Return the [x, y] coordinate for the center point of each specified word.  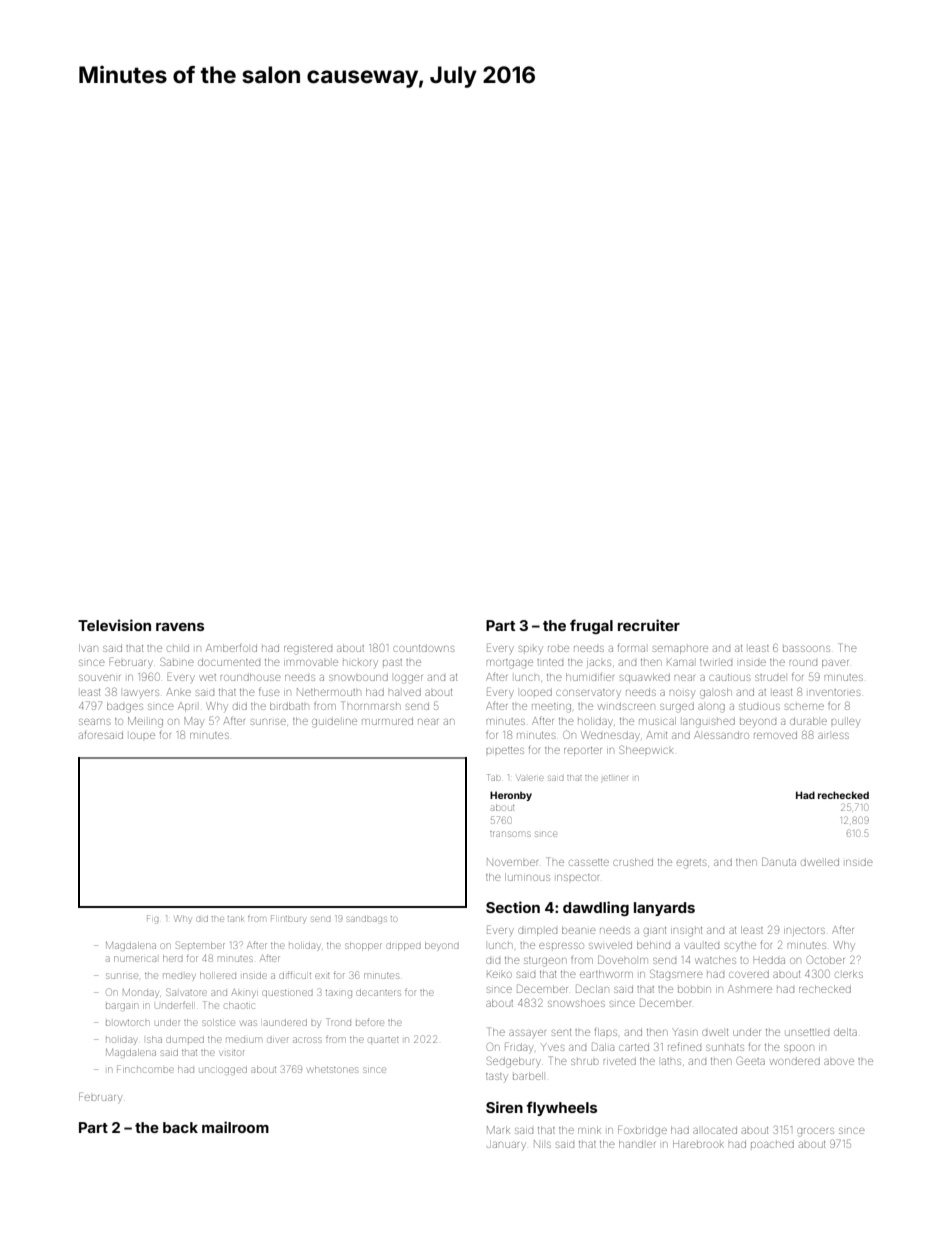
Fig [152, 919]
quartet [383, 1040]
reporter [583, 751]
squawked [645, 677]
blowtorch [127, 1023]
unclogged [223, 1070]
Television [114, 625]
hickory [360, 663]
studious [759, 706]
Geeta [751, 1060]
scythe [740, 946]
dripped [404, 947]
